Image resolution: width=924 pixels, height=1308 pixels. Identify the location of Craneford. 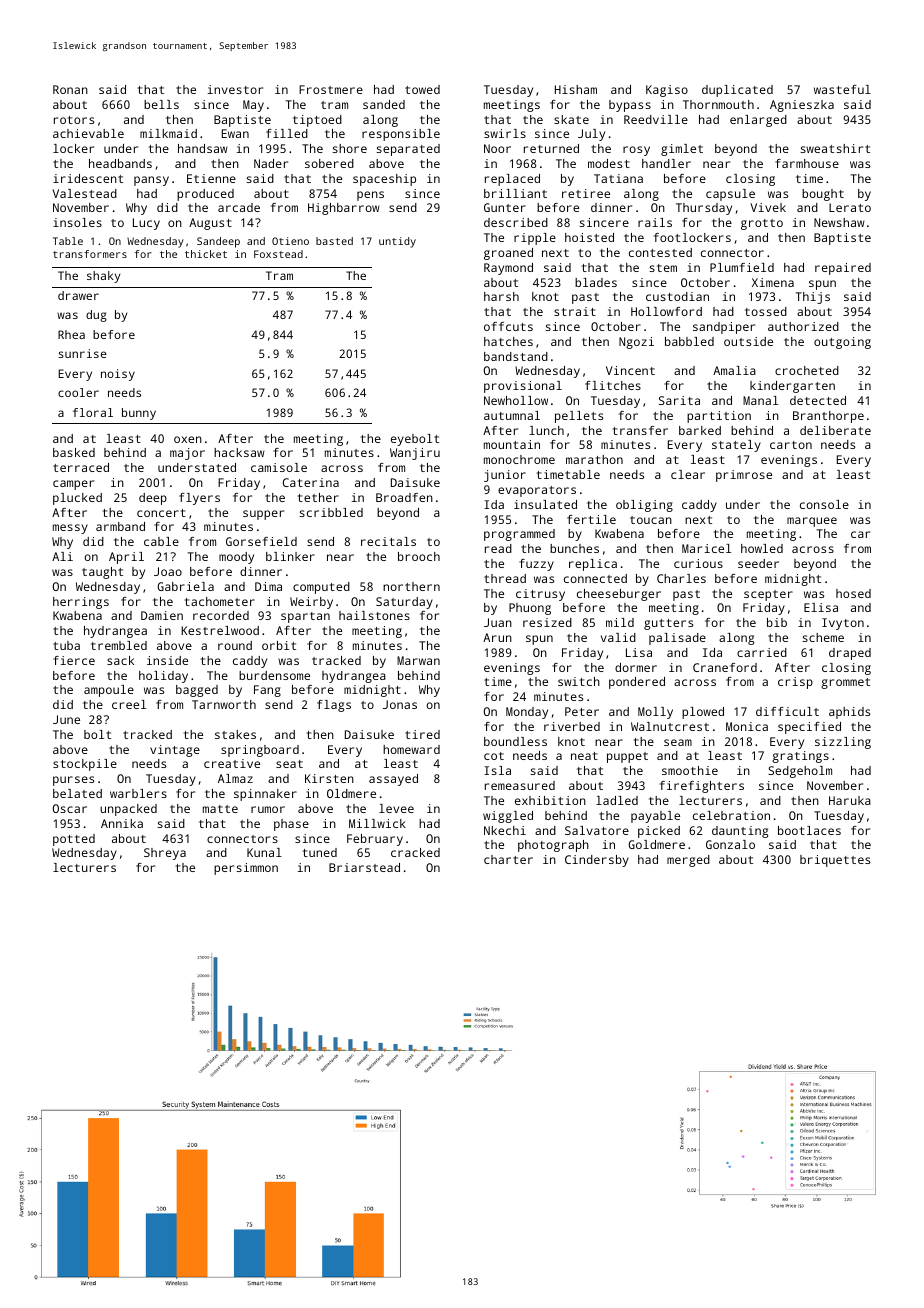
(725, 667).
